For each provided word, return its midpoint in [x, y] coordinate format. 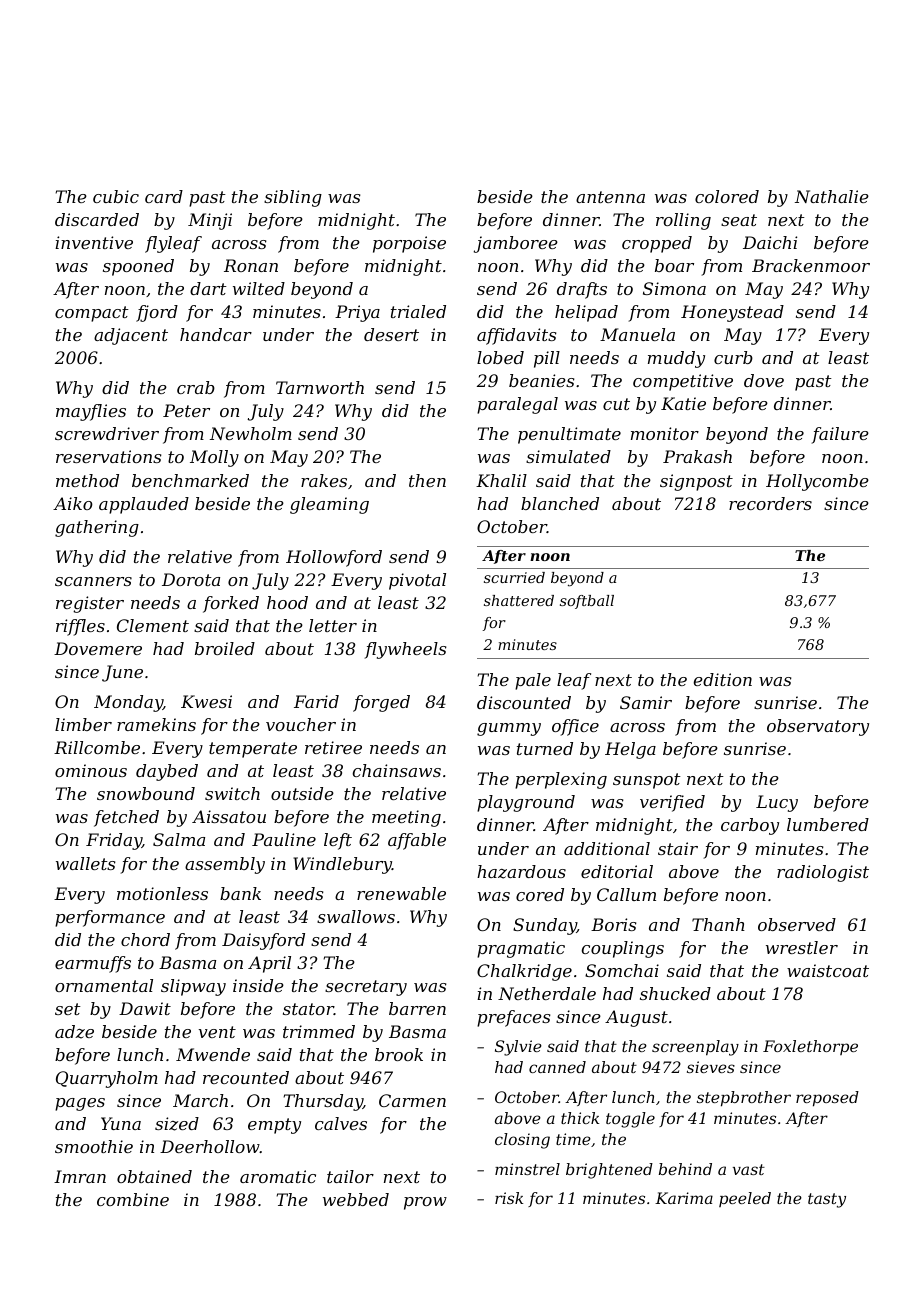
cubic [116, 196]
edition [723, 679]
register [90, 604]
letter [333, 625]
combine [133, 1199]
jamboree [516, 244]
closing [522, 1141]
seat [739, 220]
